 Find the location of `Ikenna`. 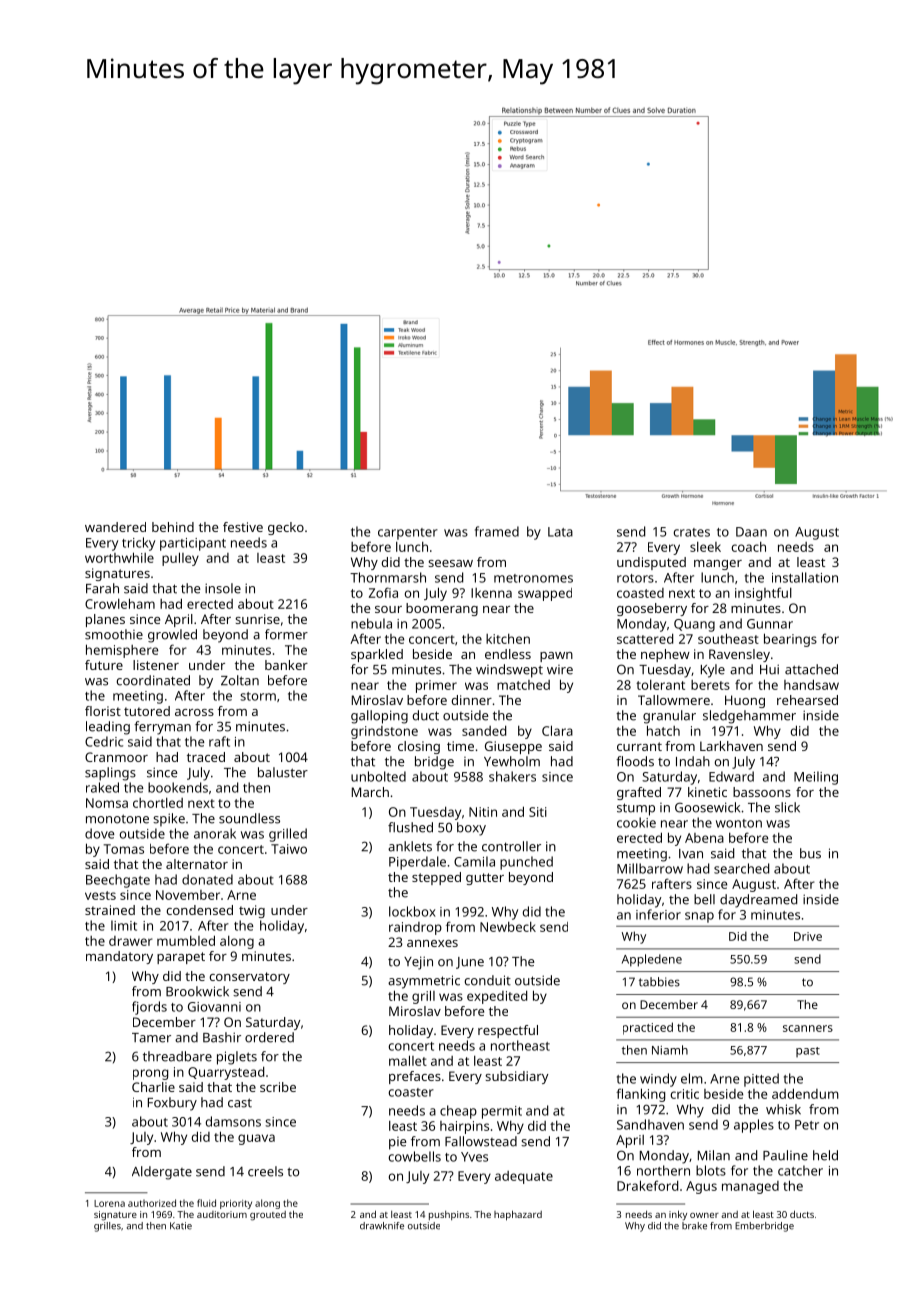

Ikenna is located at coordinates (491, 593).
